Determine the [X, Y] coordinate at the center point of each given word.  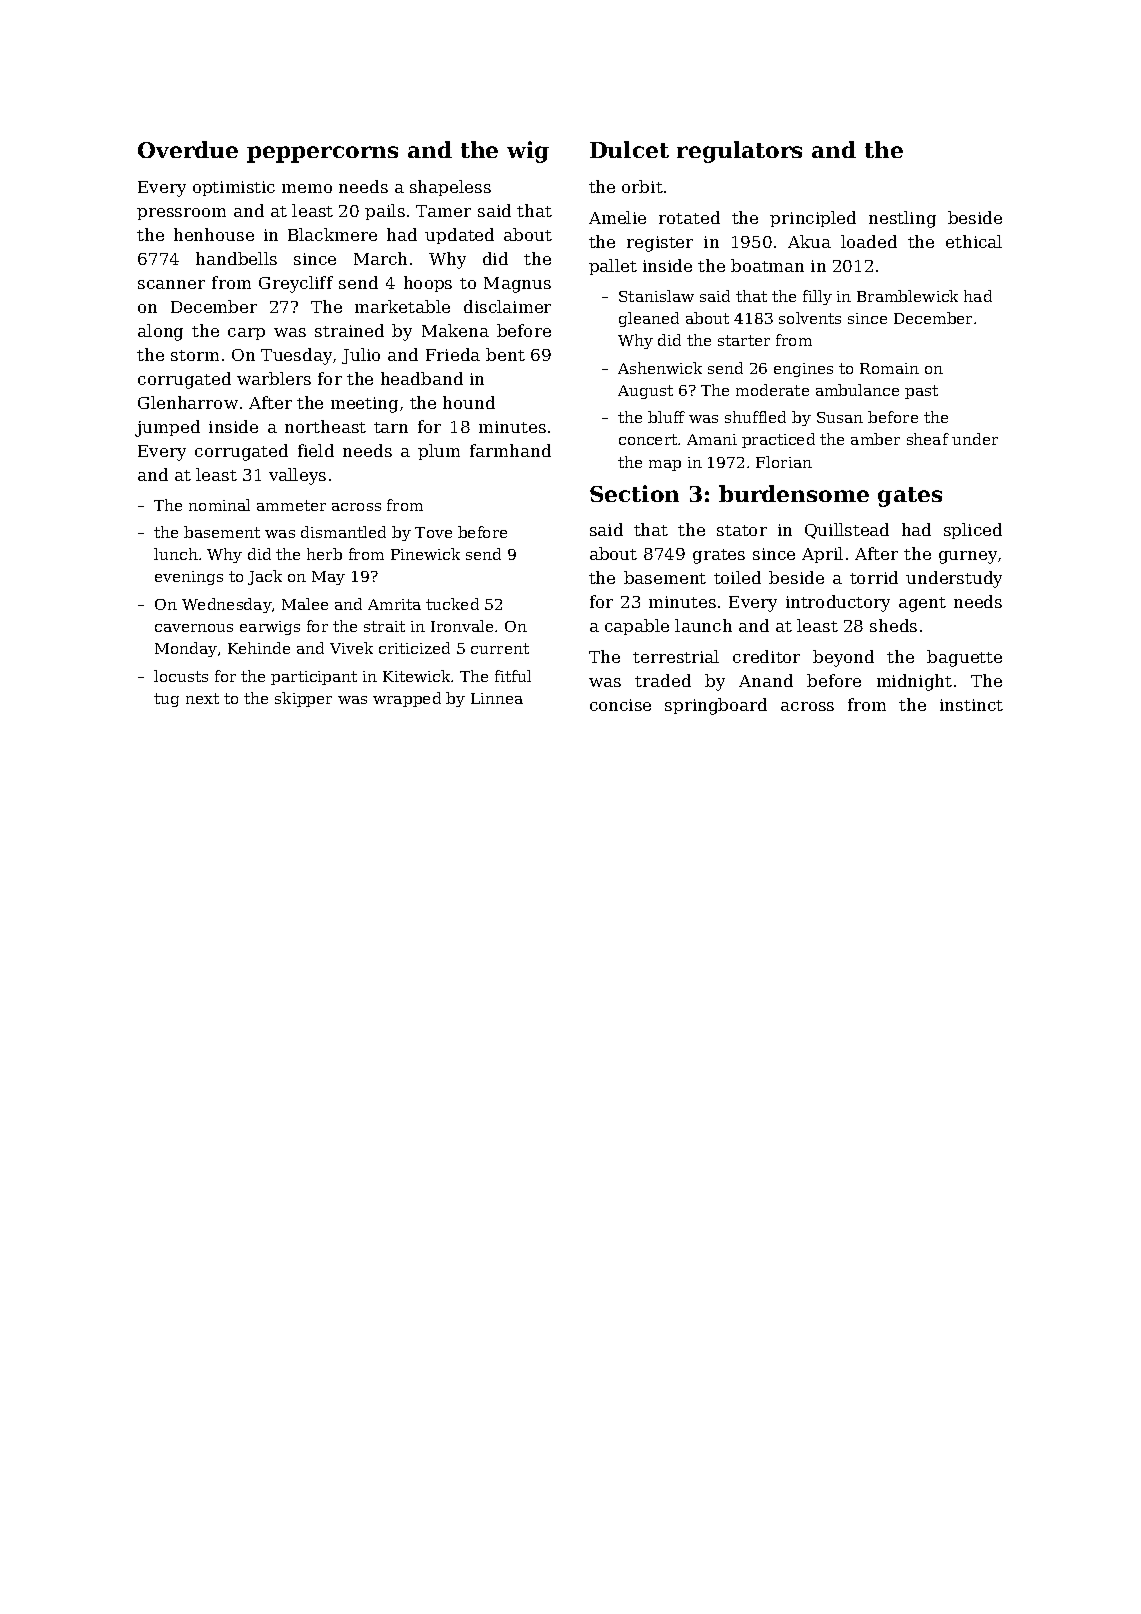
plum [439, 452]
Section [634, 493]
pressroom [181, 214]
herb [324, 554]
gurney [968, 557]
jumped [167, 428]
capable [637, 627]
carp [246, 334]
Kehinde [259, 648]
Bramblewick [907, 296]
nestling [902, 219]
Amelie [617, 217]
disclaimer [507, 306]
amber [875, 439]
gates [910, 497]
